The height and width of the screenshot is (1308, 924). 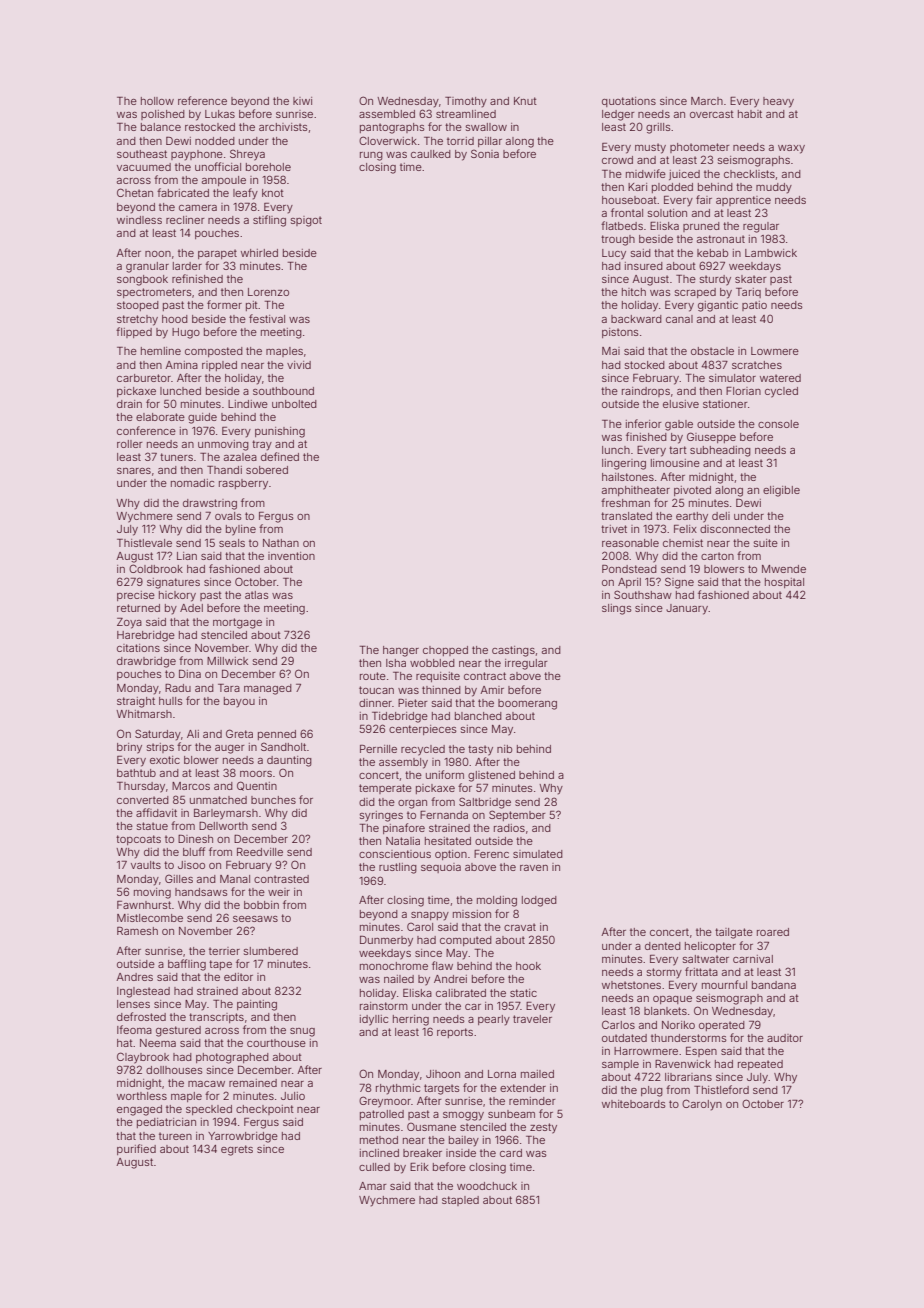 I want to click on January, so click(x=687, y=609).
